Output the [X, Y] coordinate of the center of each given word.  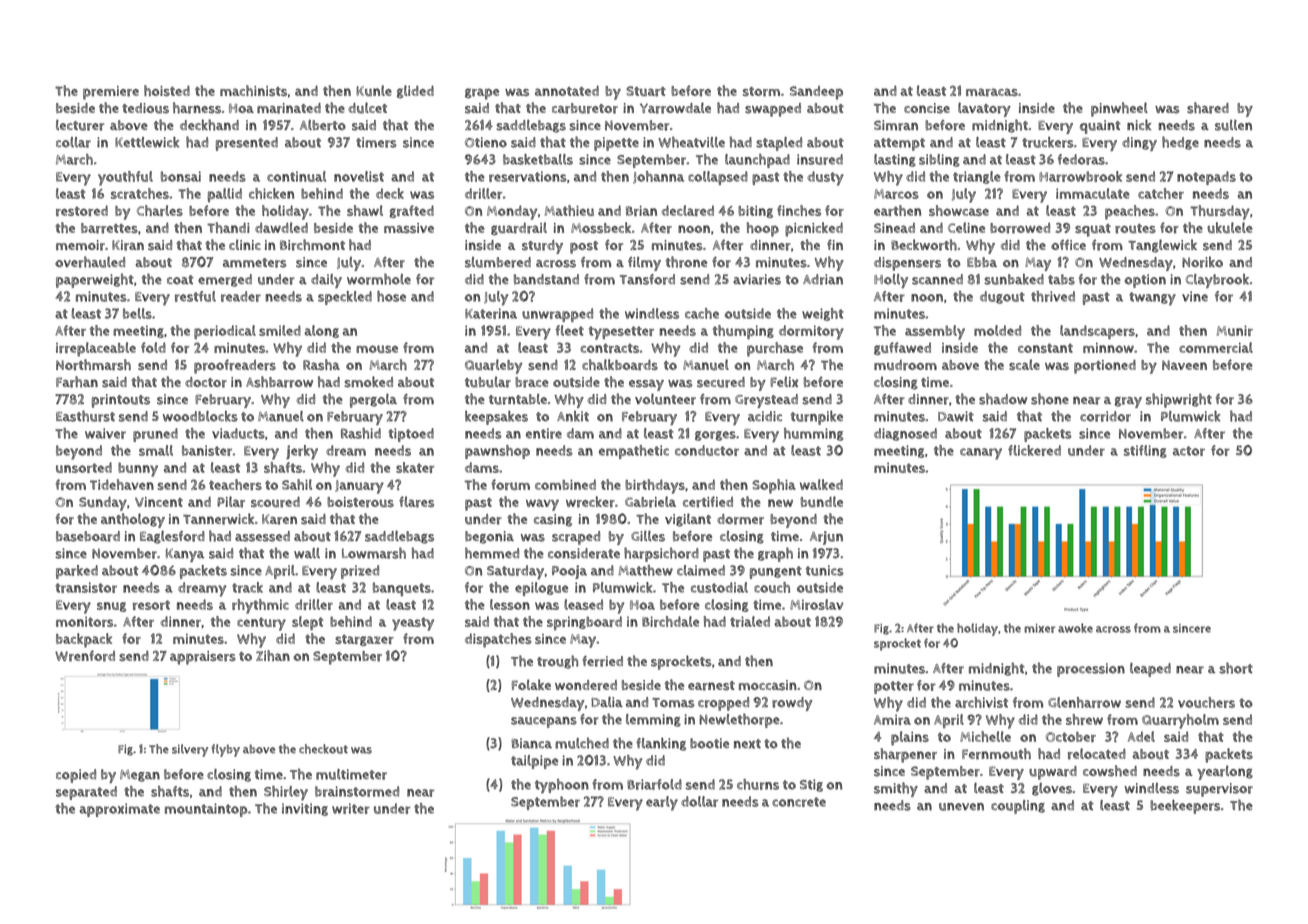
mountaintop [206, 810]
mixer [1039, 628]
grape [482, 94]
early [662, 803]
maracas [992, 92]
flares [416, 502]
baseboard [88, 536]
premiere [111, 93]
